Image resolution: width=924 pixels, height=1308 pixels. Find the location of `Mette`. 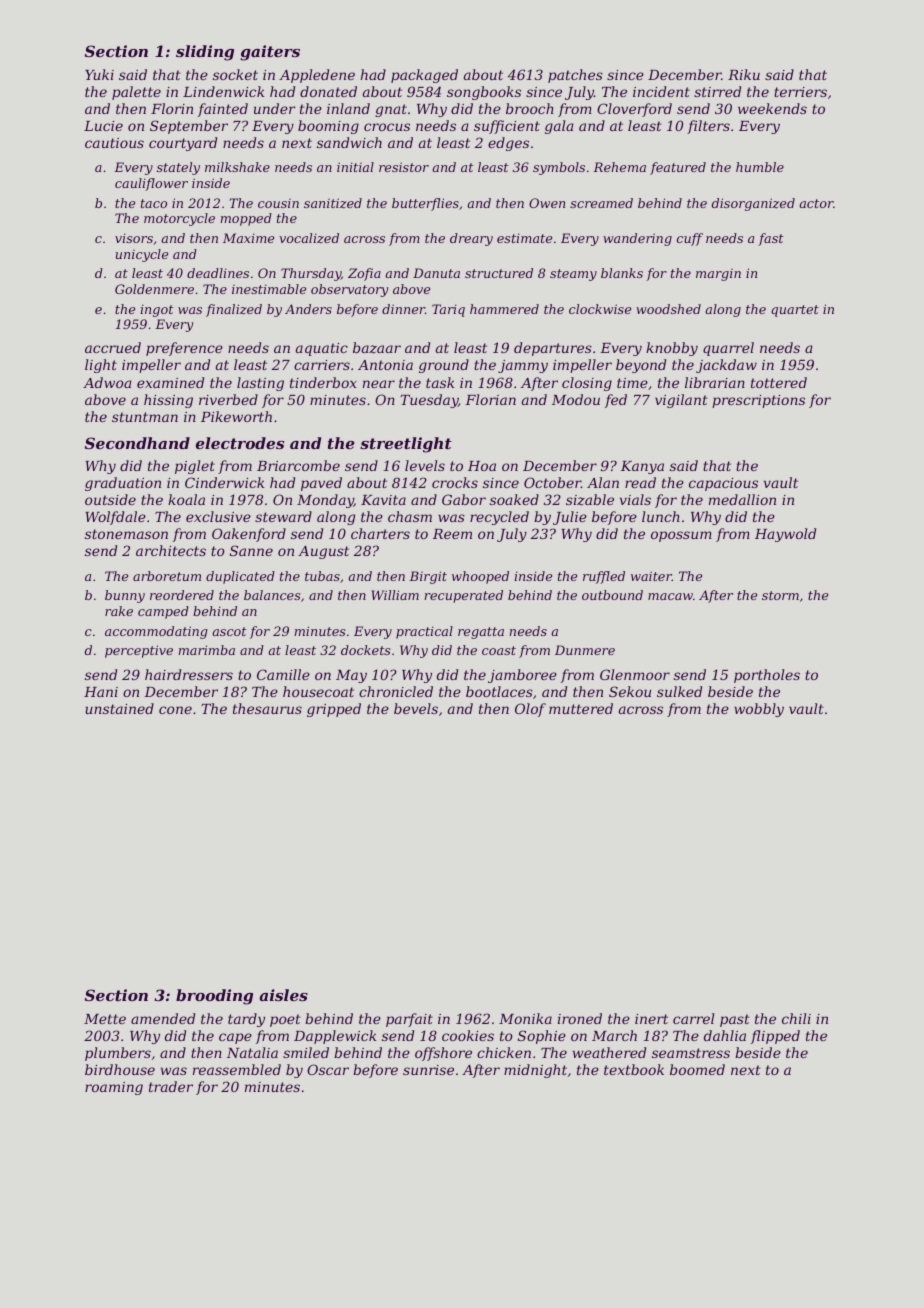

Mette is located at coordinates (105, 1019).
